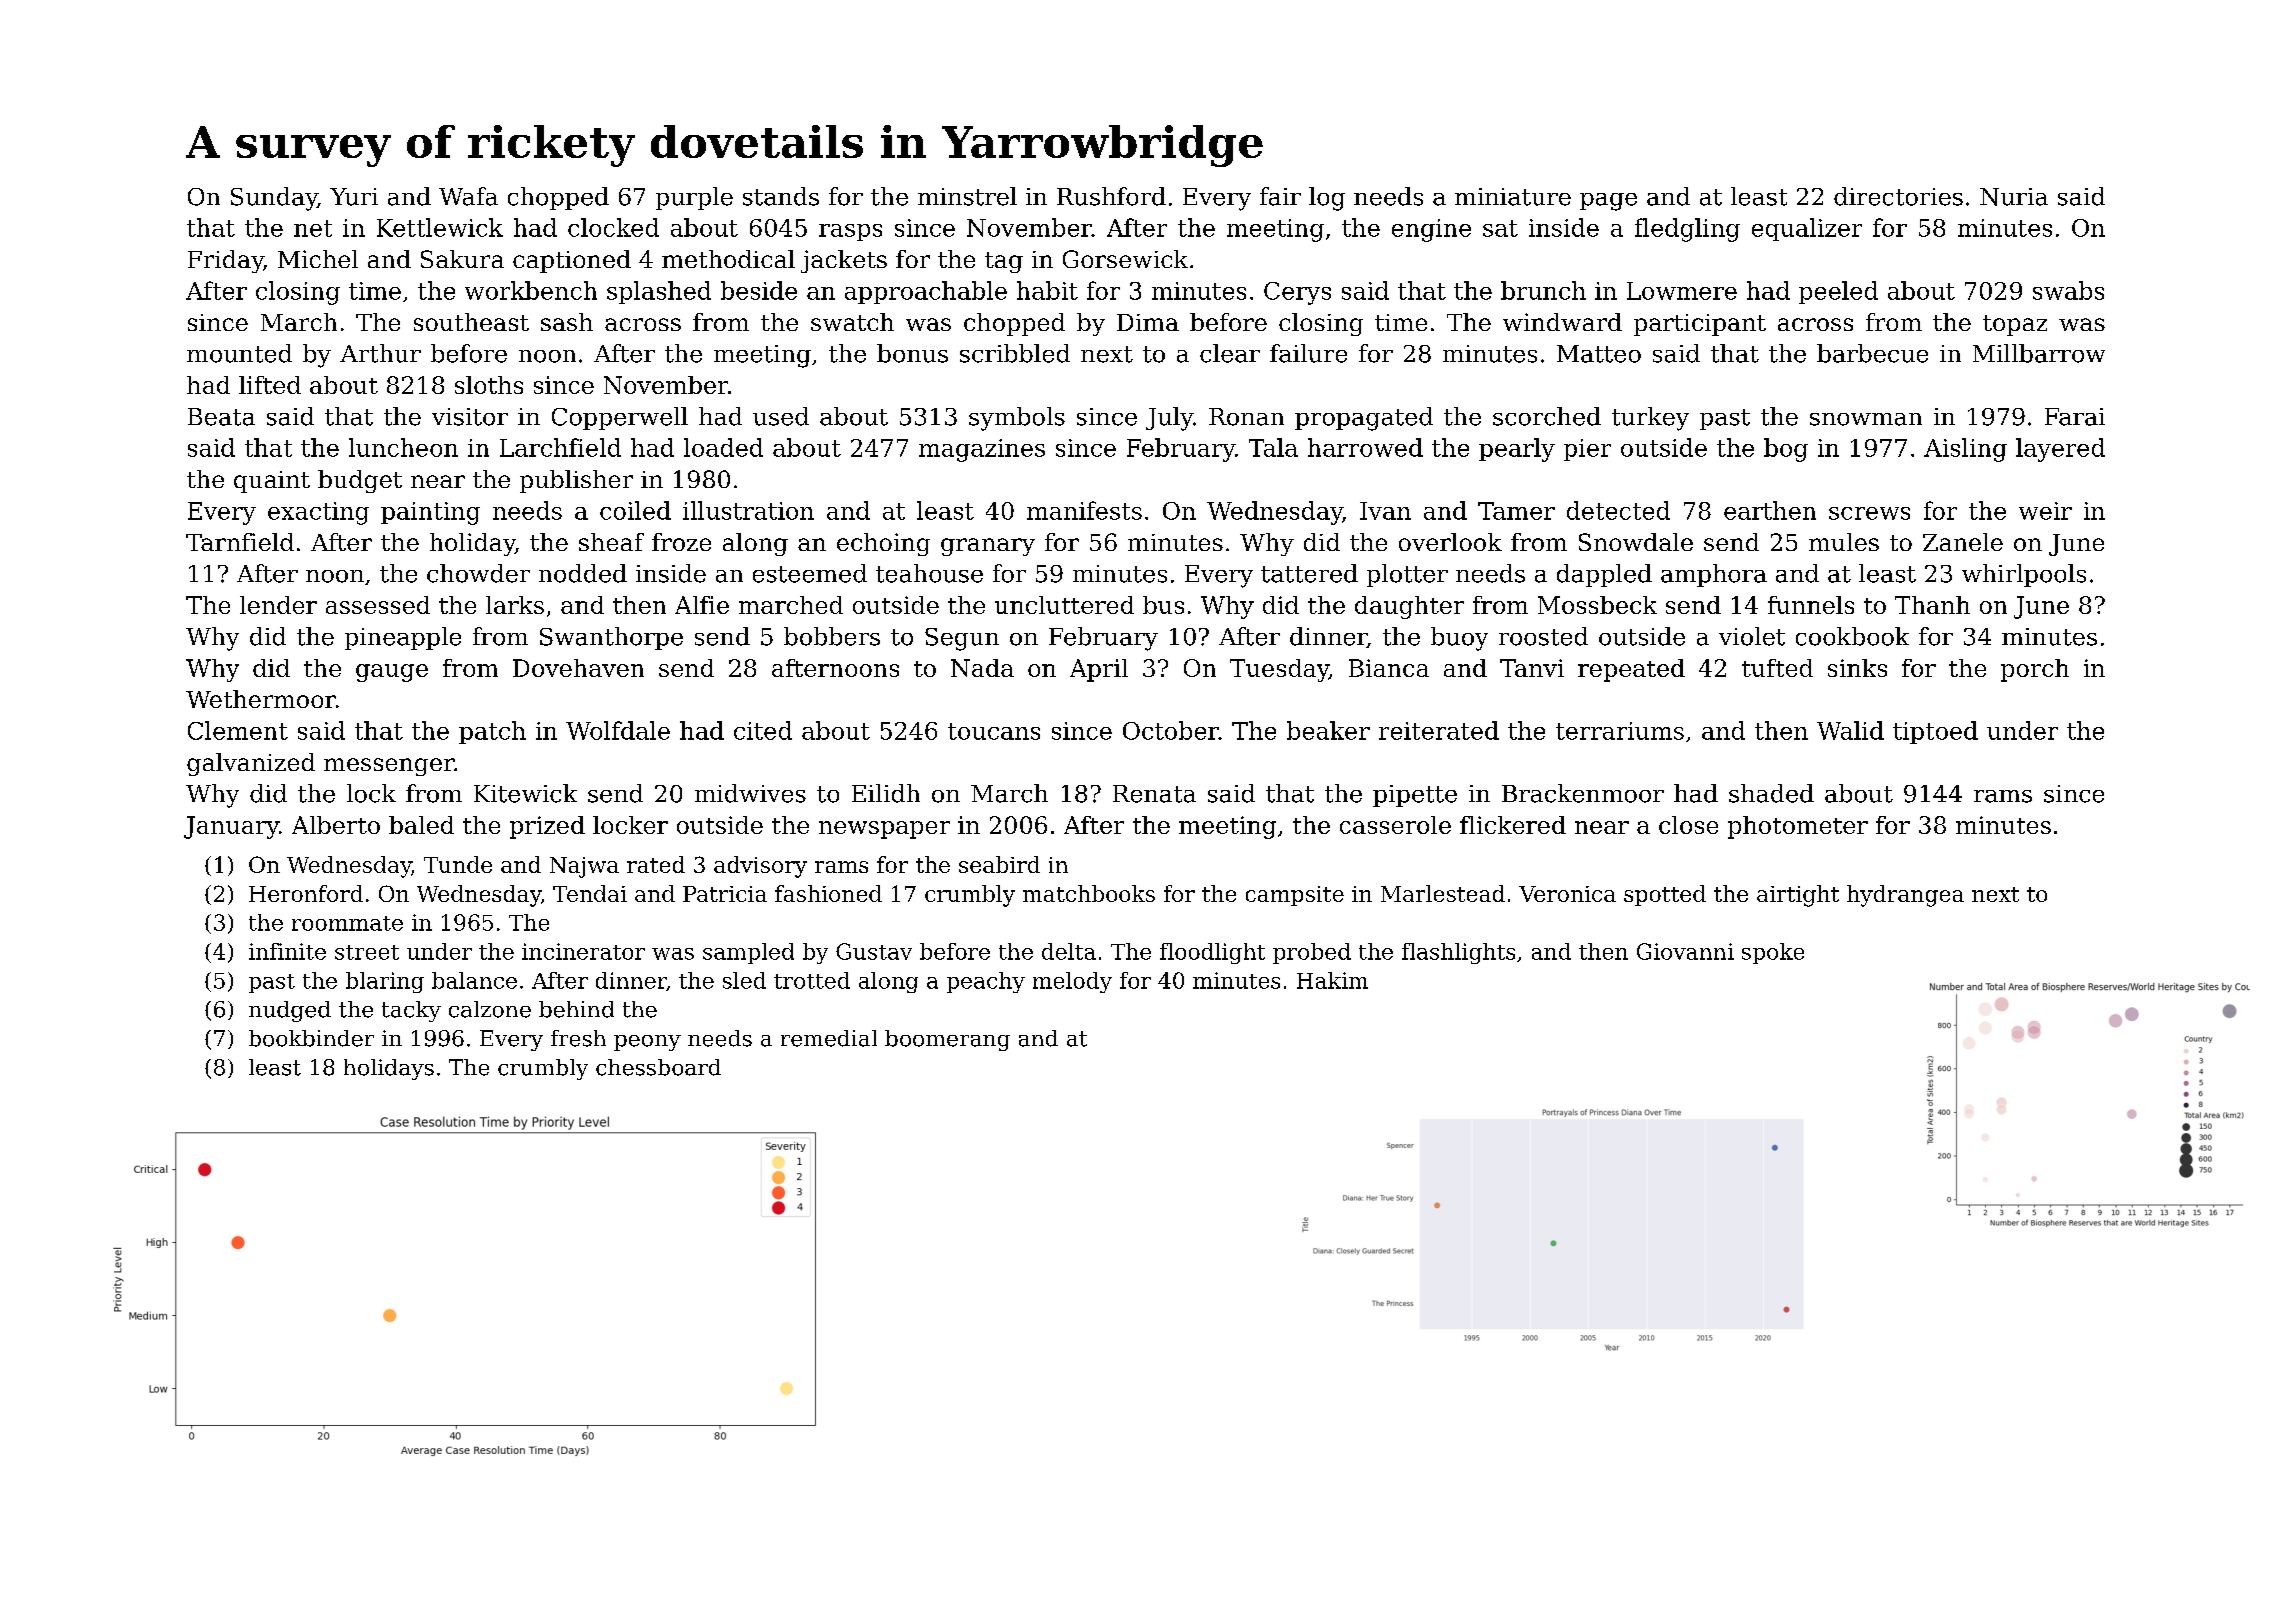 This image has height=1620, width=2292. I want to click on incinerator, so click(583, 951).
